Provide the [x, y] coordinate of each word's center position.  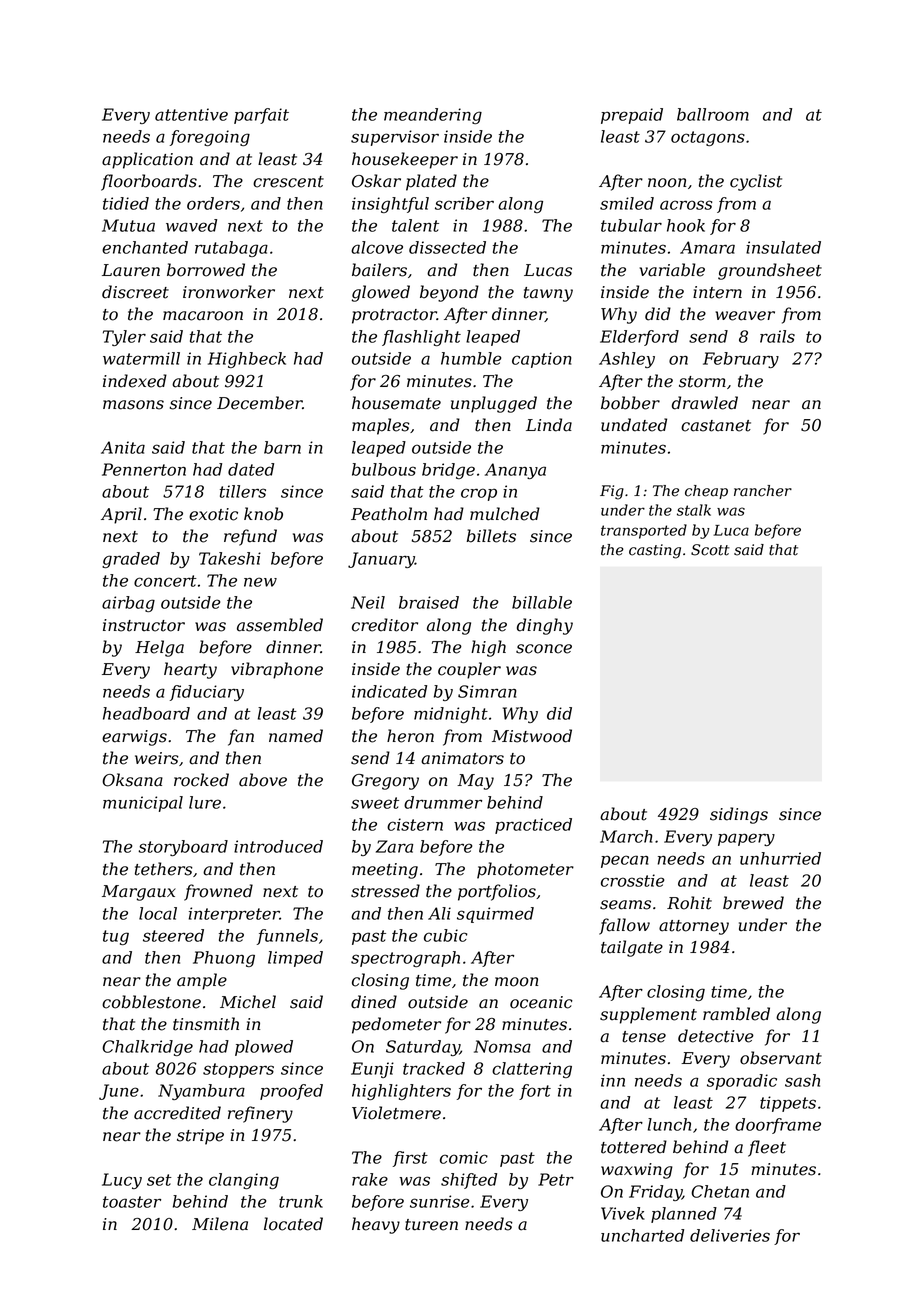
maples [381, 426]
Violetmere [396, 1113]
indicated [389, 691]
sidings [739, 815]
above [263, 780]
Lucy [122, 1181]
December [260, 403]
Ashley [627, 360]
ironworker [229, 292]
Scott [710, 550]
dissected [447, 247]
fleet [767, 1148]
